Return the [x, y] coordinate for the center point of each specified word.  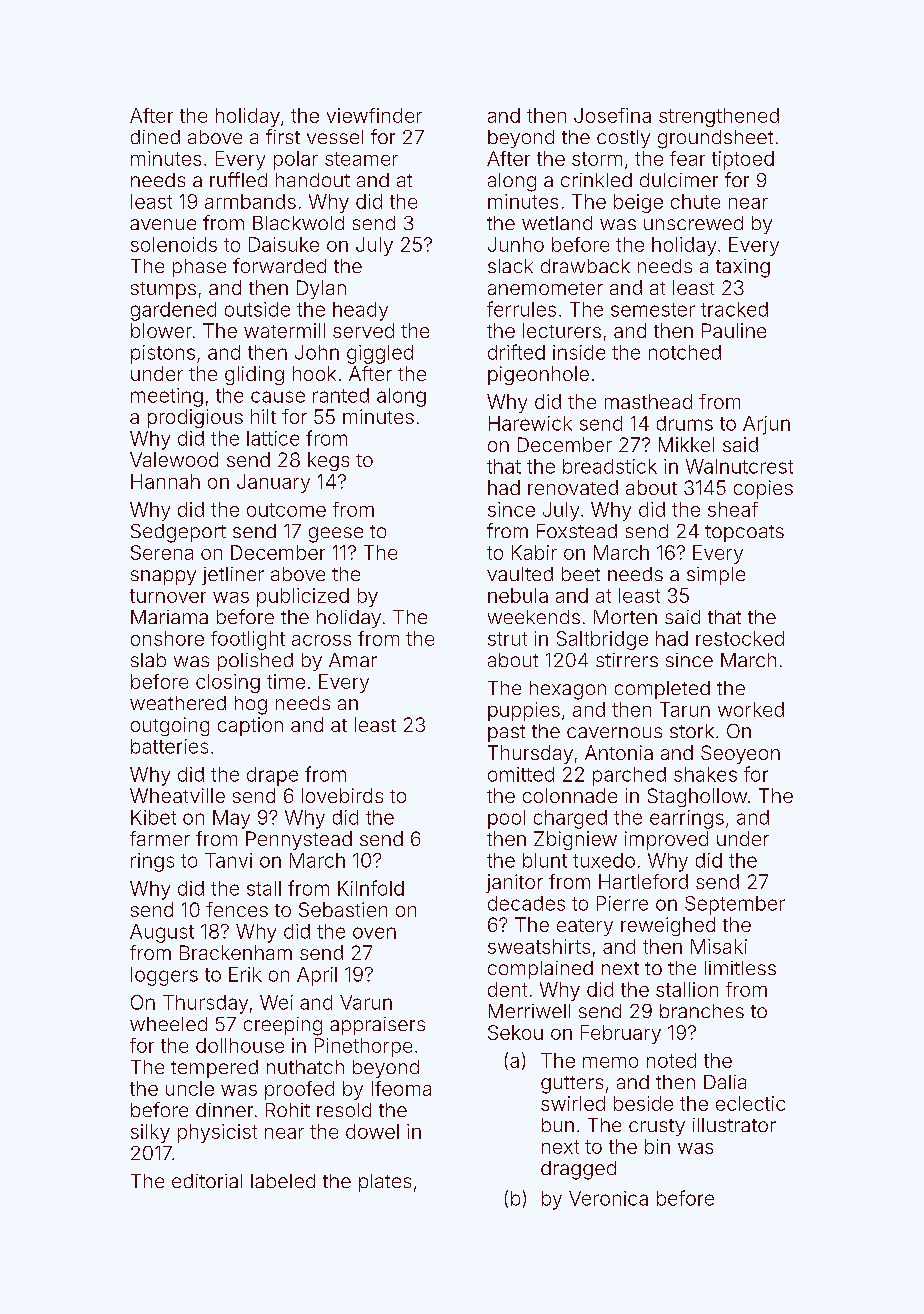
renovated [573, 487]
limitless [740, 968]
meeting [167, 397]
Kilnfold [371, 888]
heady [360, 311]
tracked [734, 309]
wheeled [168, 1024]
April [317, 976]
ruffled [238, 179]
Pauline [734, 330]
